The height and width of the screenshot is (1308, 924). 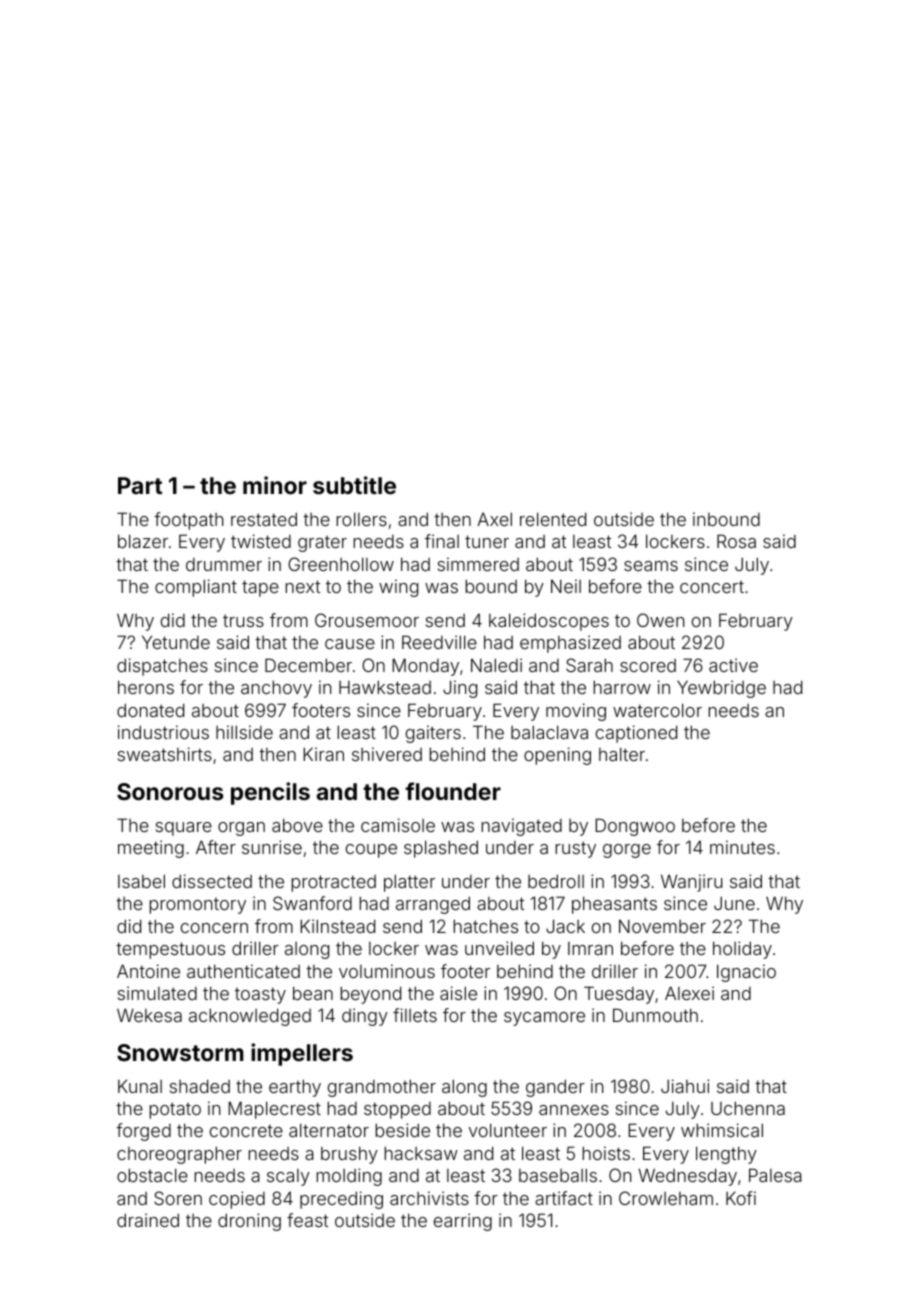 What do you see at coordinates (741, 1198) in the screenshot?
I see `Kofi` at bounding box center [741, 1198].
